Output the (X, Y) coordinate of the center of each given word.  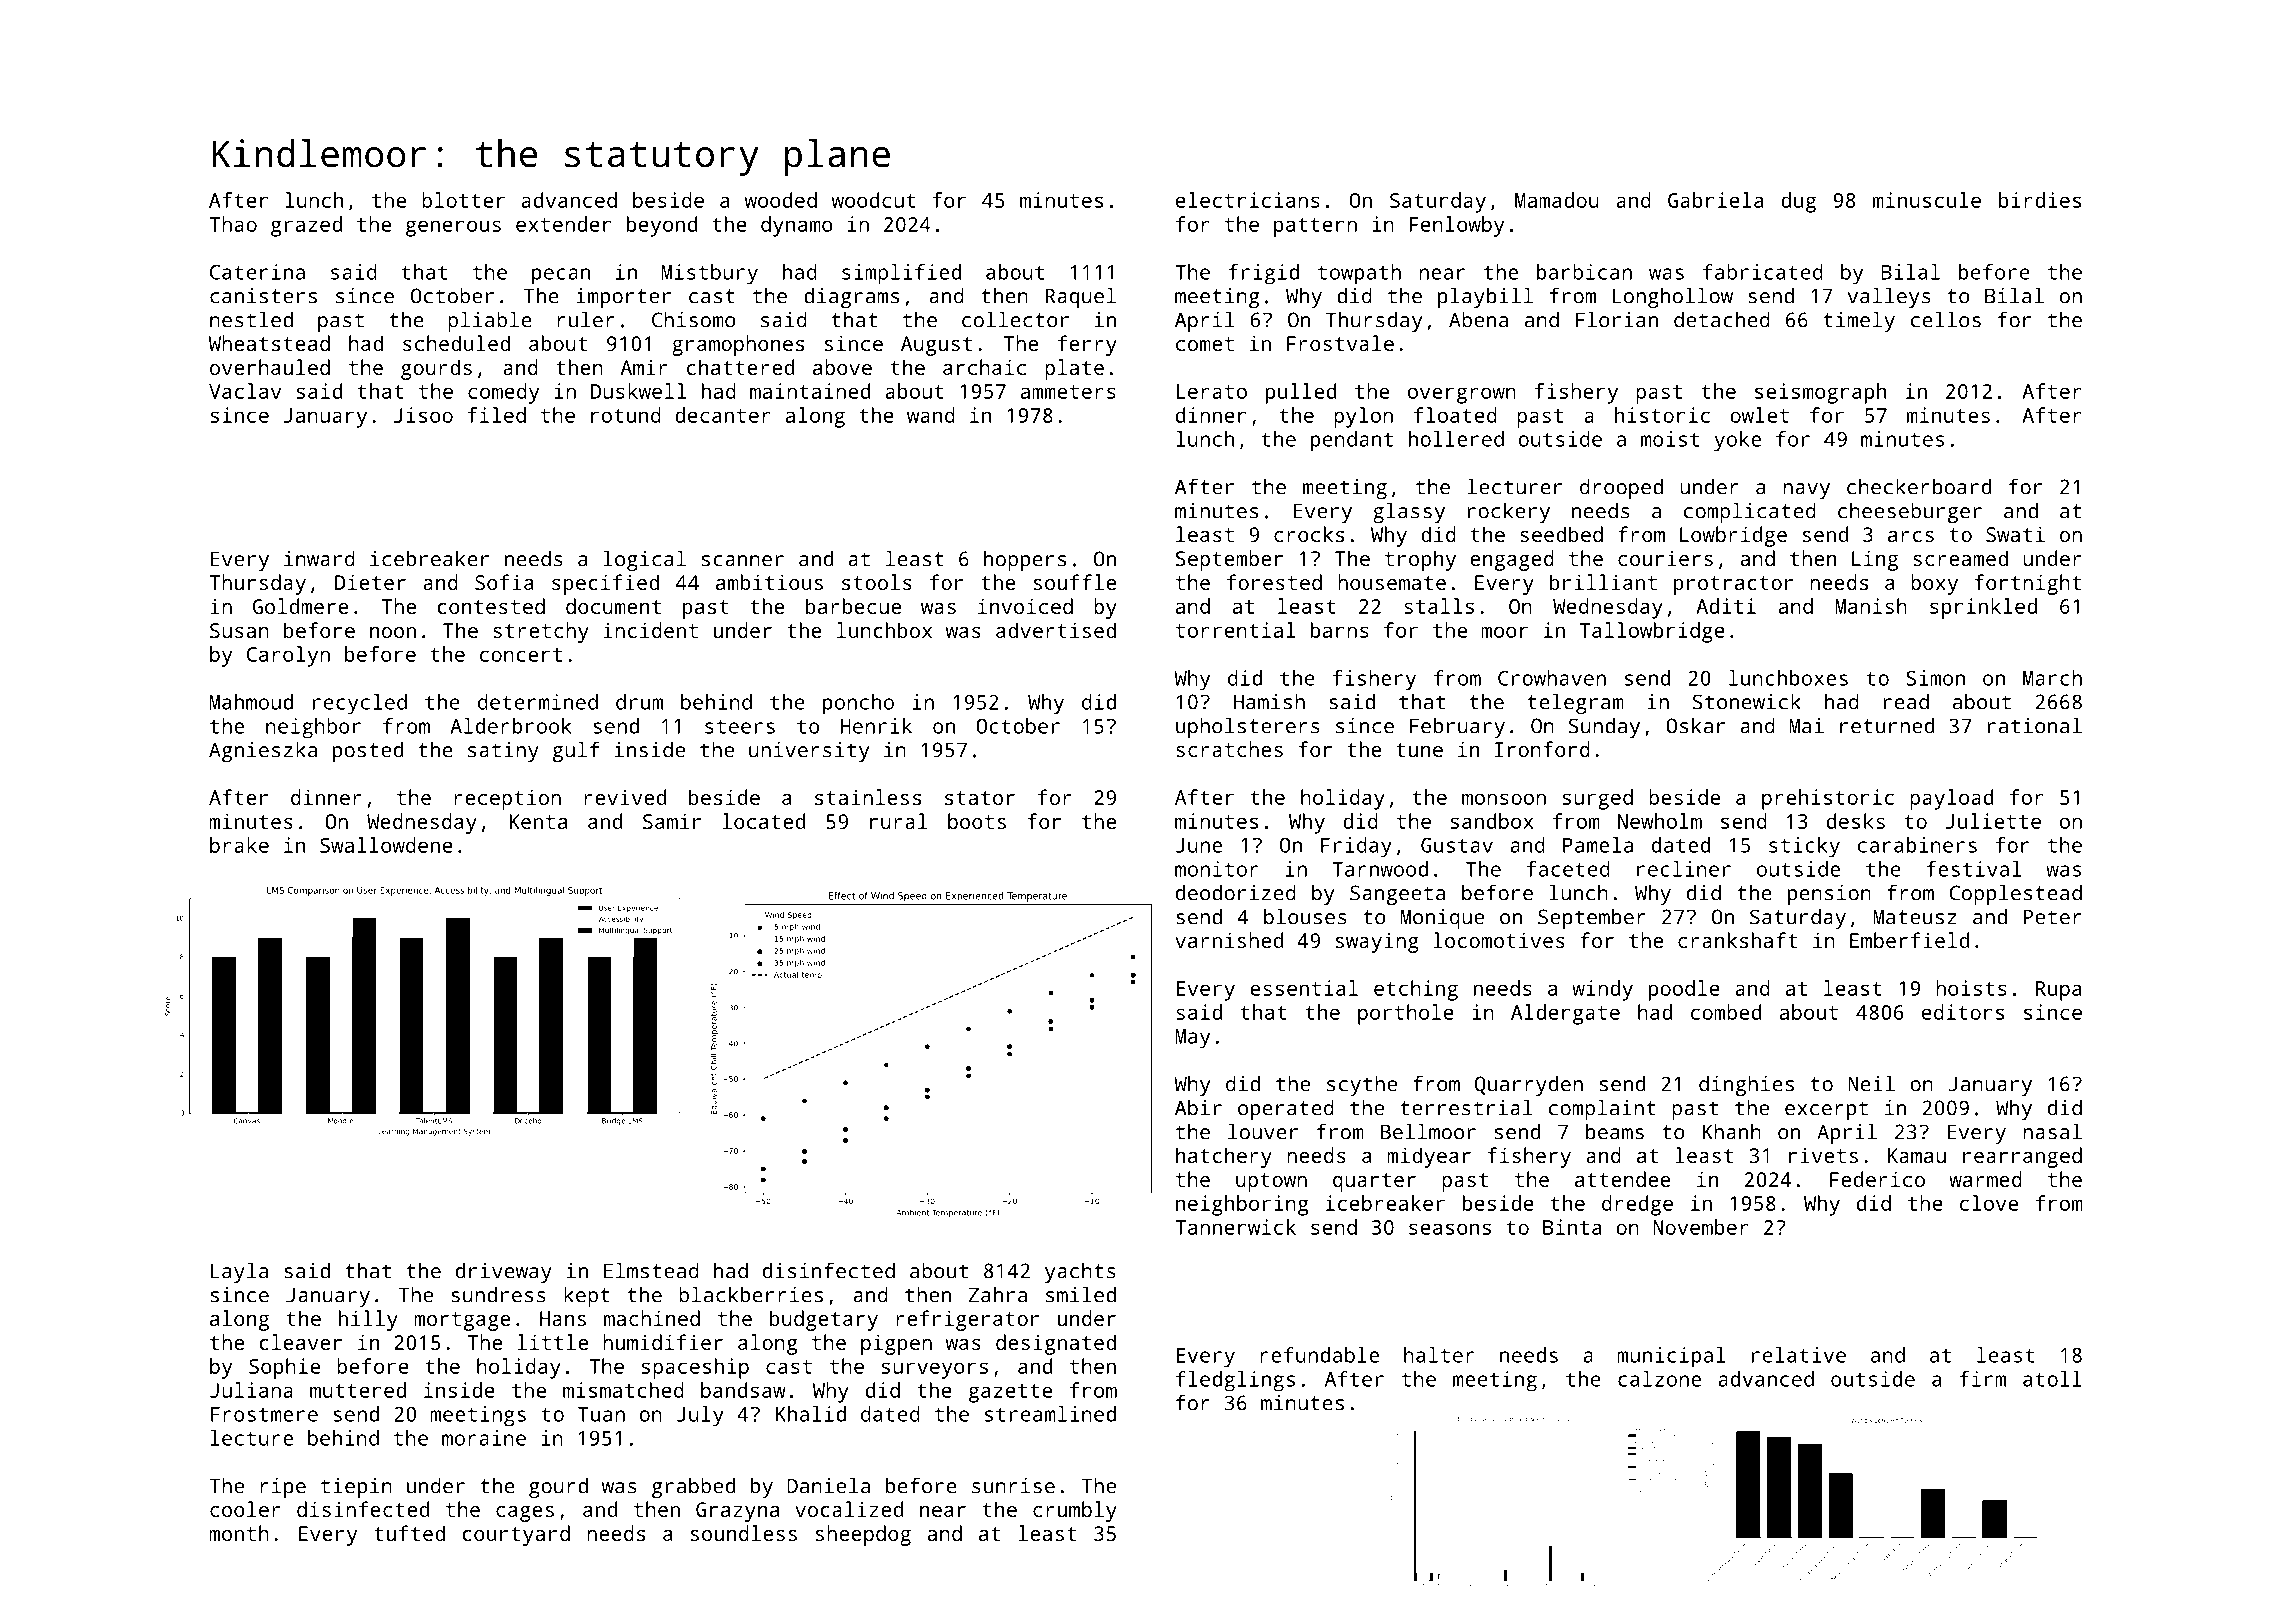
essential (1304, 988)
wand (931, 415)
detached (1722, 319)
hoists (1971, 988)
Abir (1198, 1107)
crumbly (1075, 1511)
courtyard (516, 1535)
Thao (233, 224)
